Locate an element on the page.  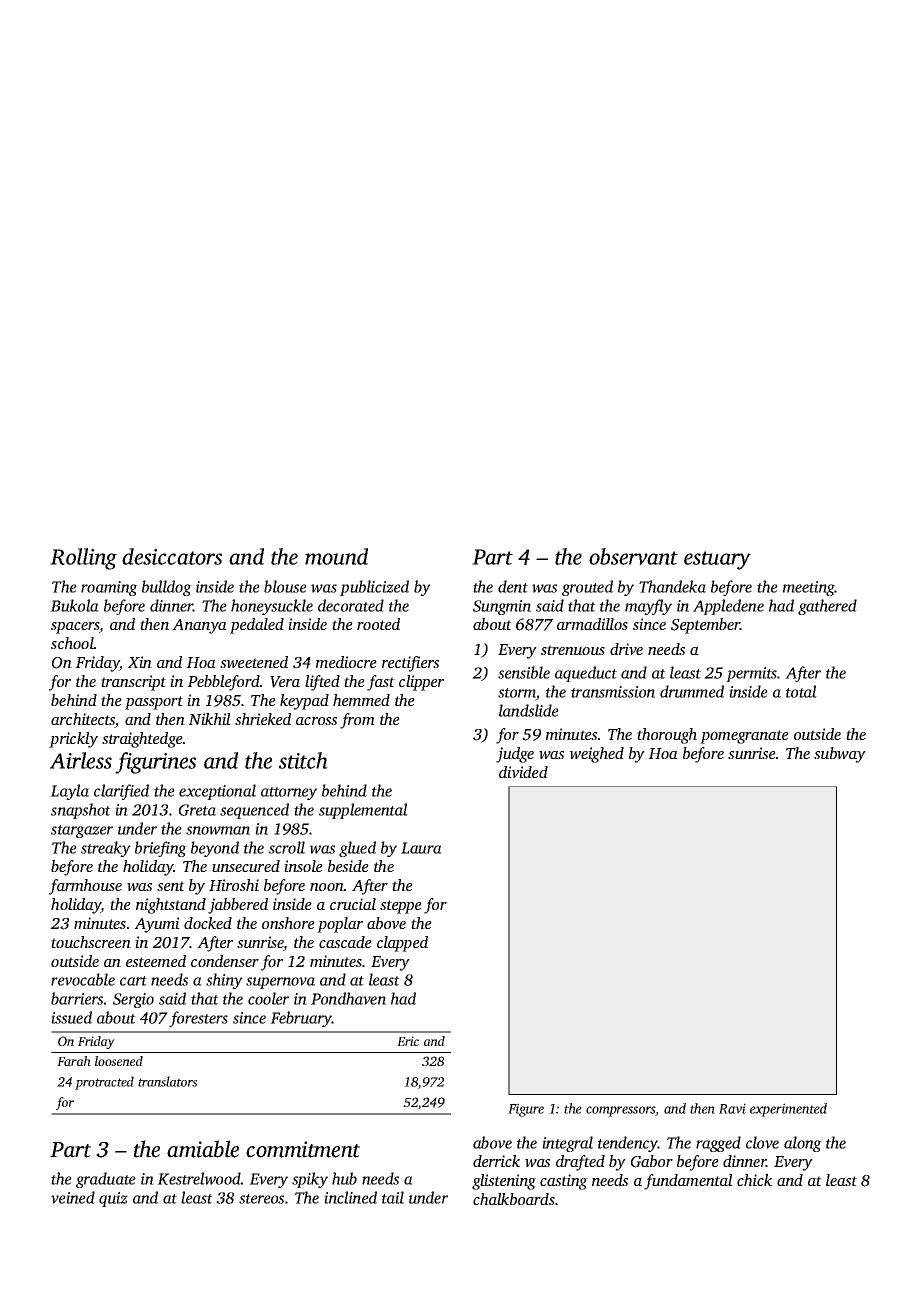
veined is located at coordinates (73, 1197).
